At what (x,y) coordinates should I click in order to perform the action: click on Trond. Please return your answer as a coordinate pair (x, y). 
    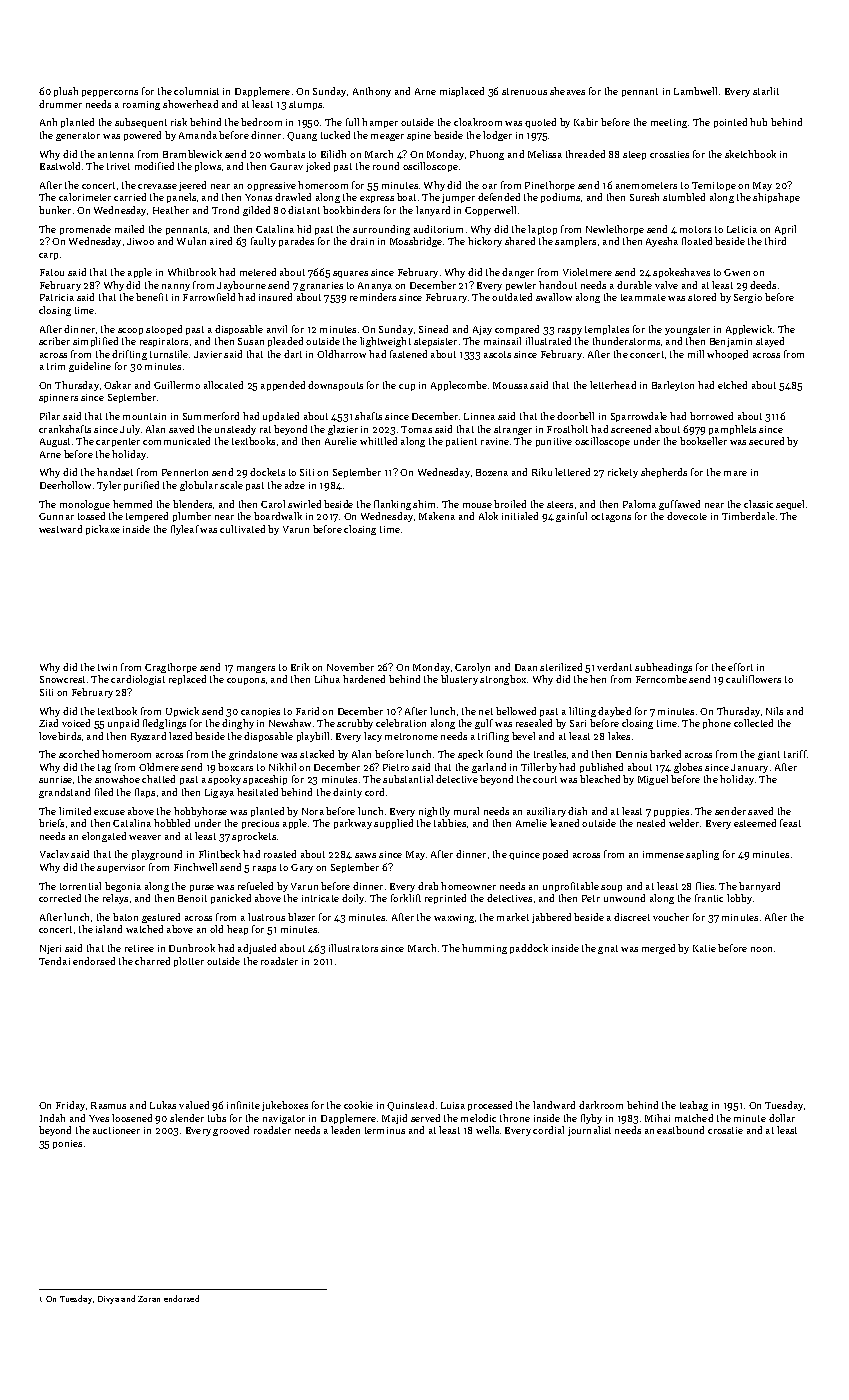
    Looking at the image, I should click on (225, 210).
